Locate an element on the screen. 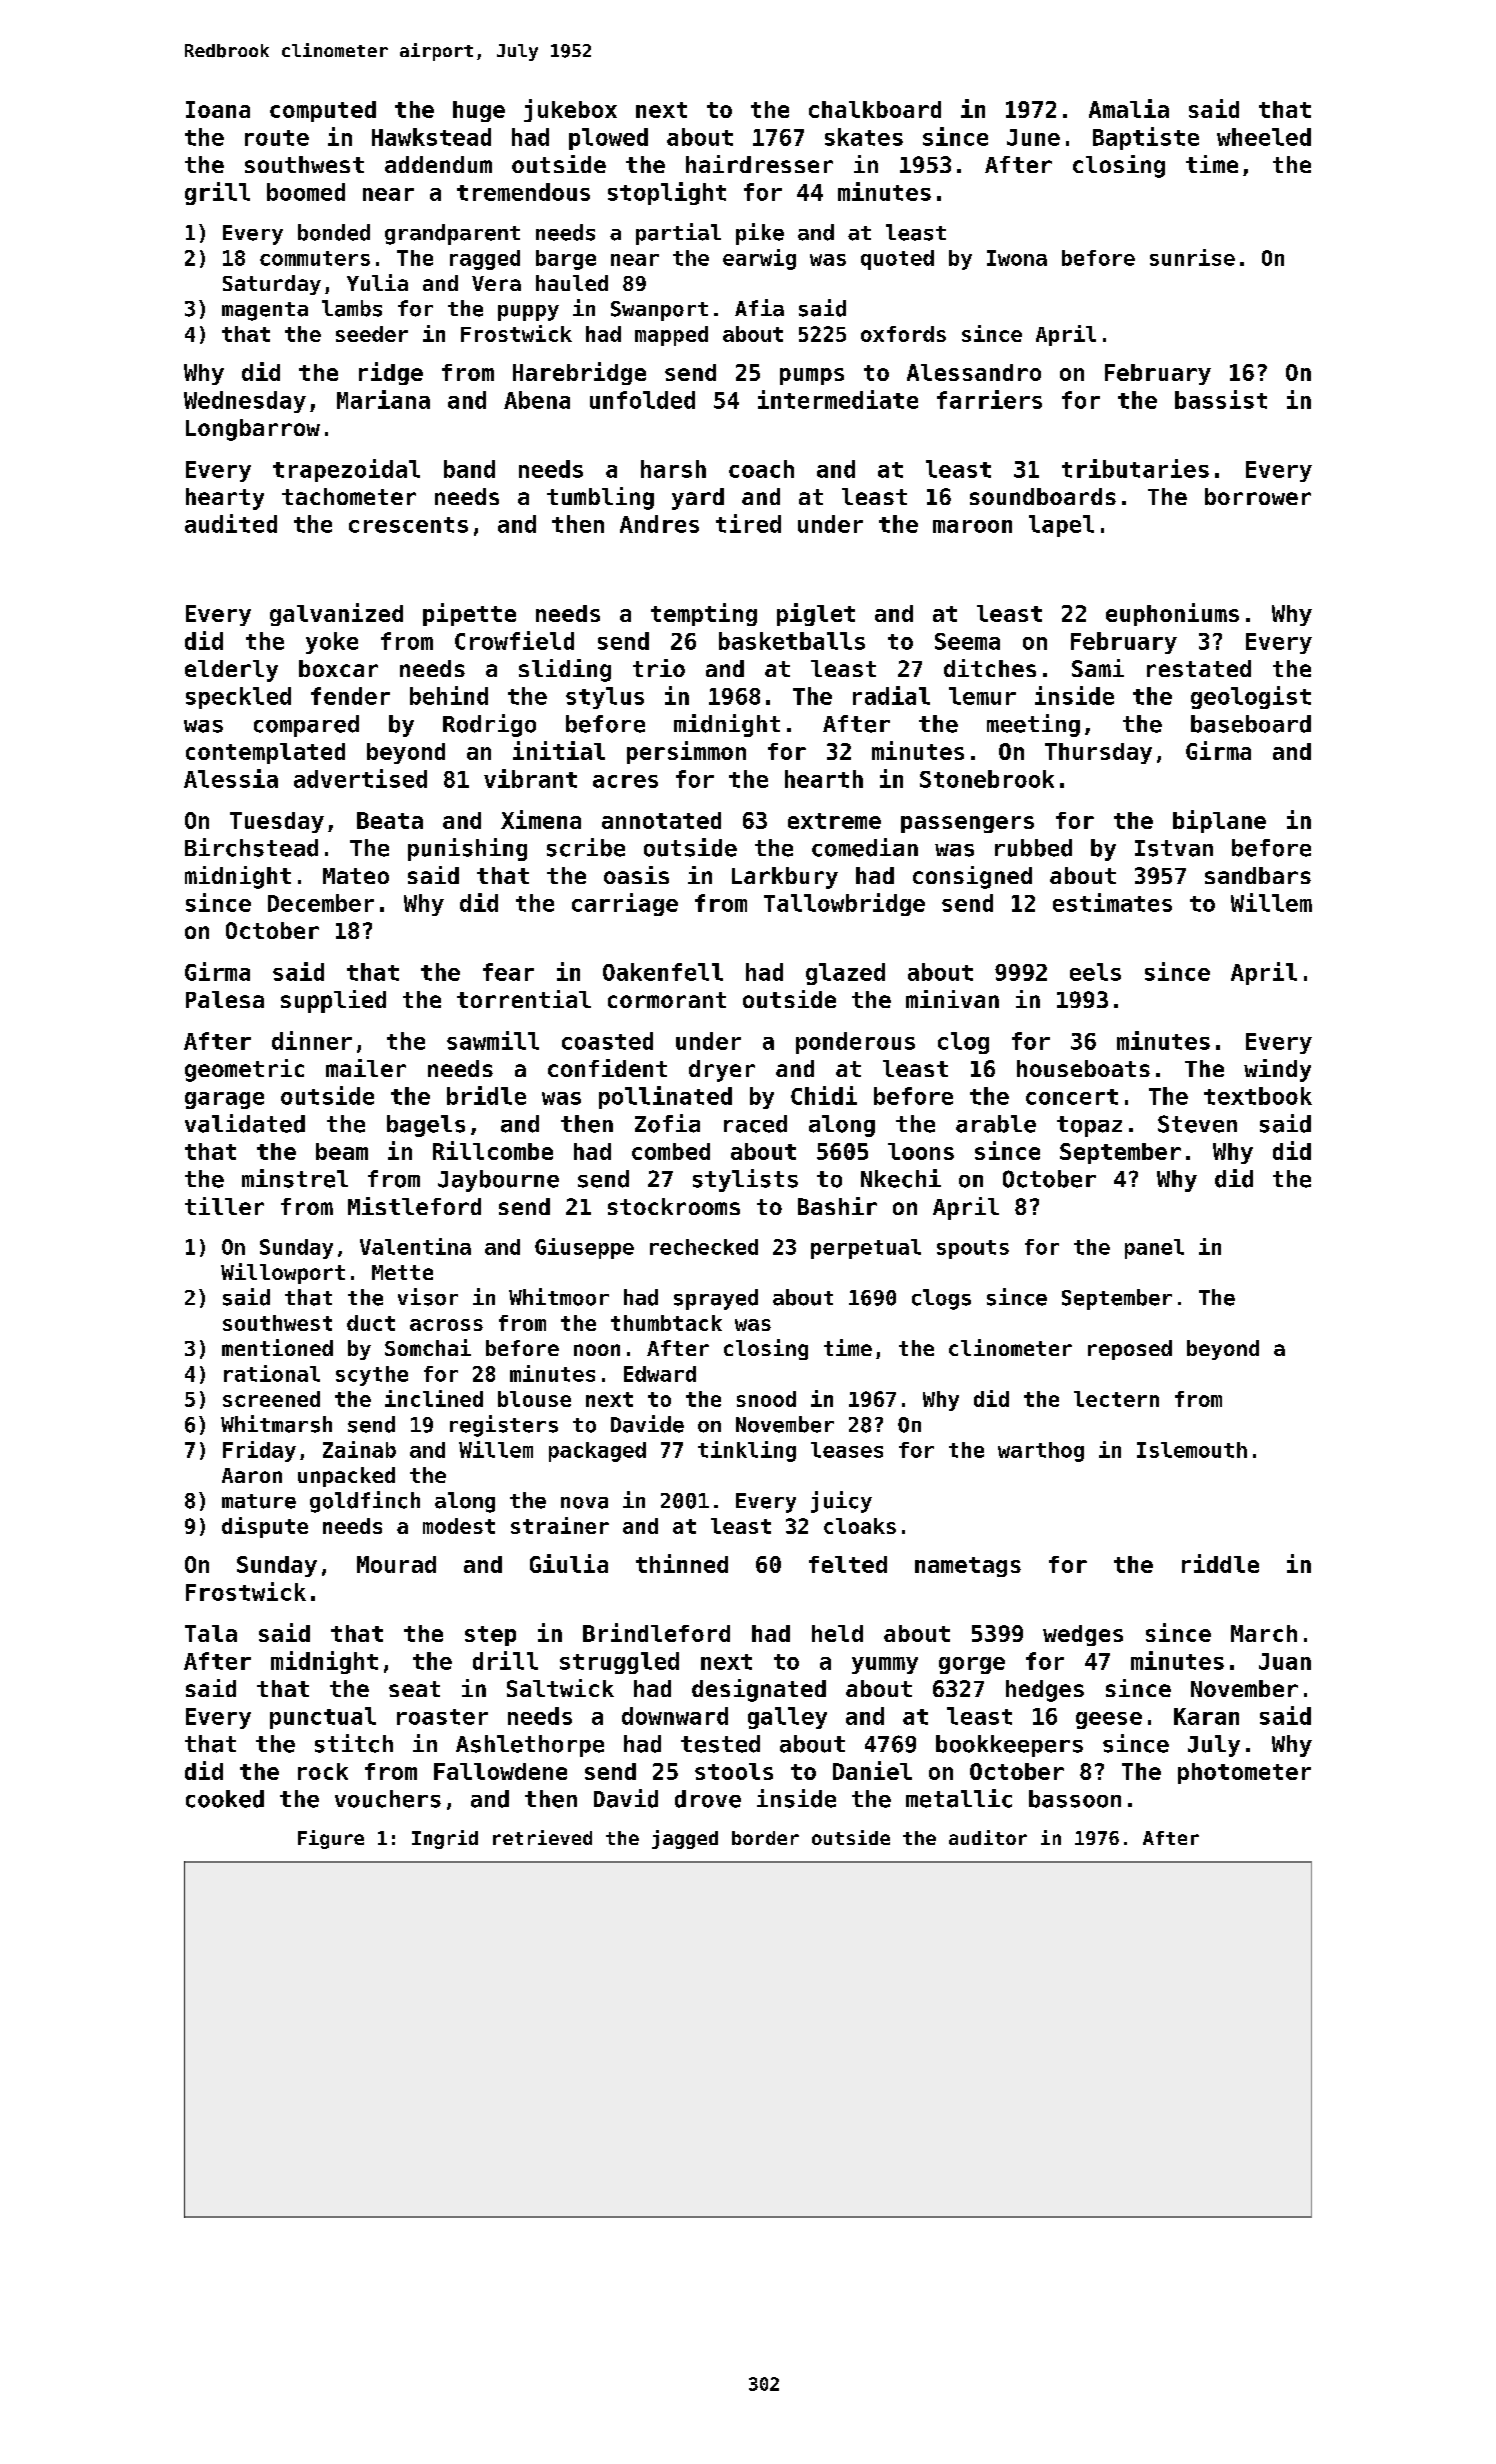 This screenshot has height=2464, width=1496. Juan is located at coordinates (1285, 1661).
